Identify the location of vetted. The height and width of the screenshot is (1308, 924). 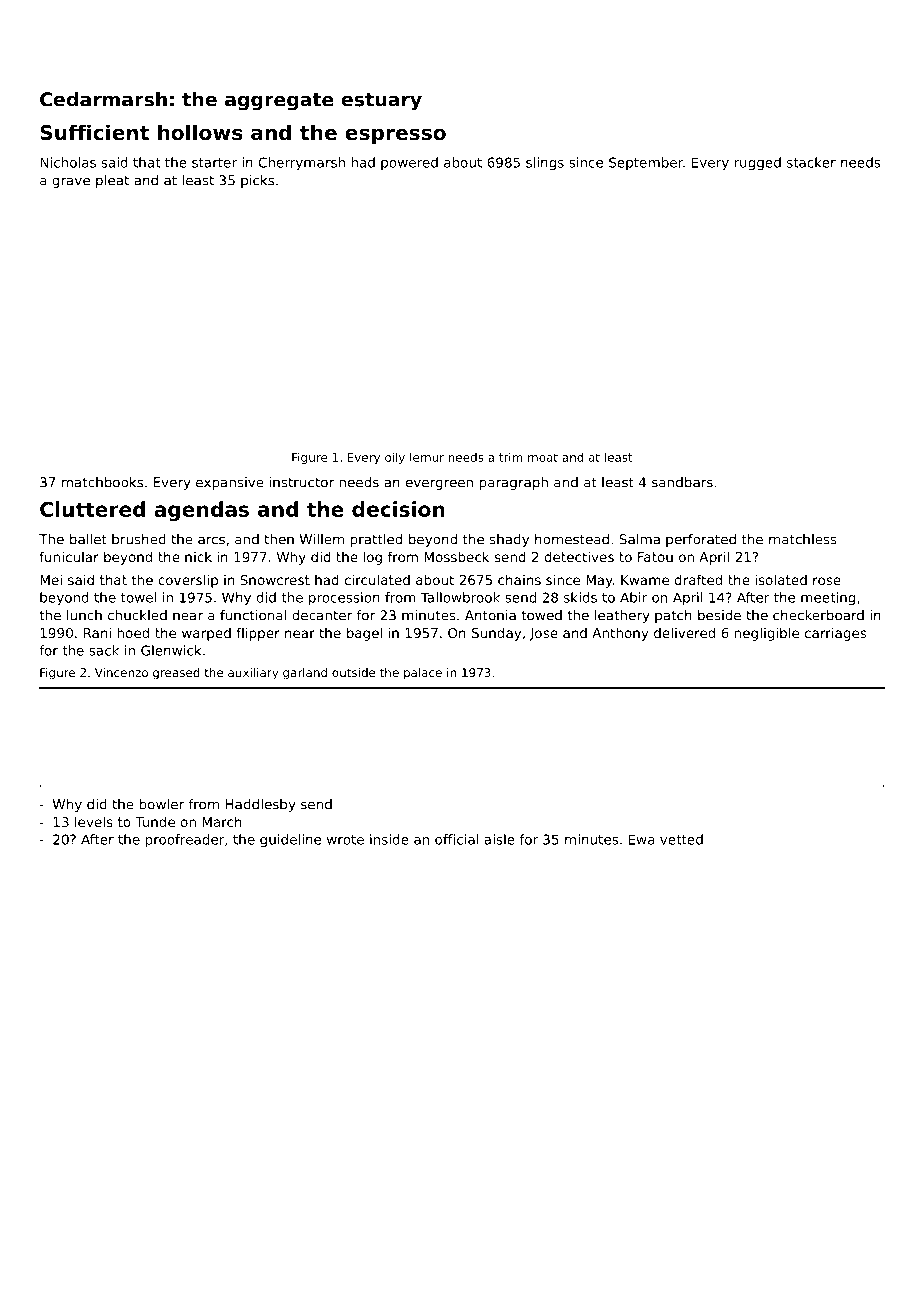
(681, 839).
